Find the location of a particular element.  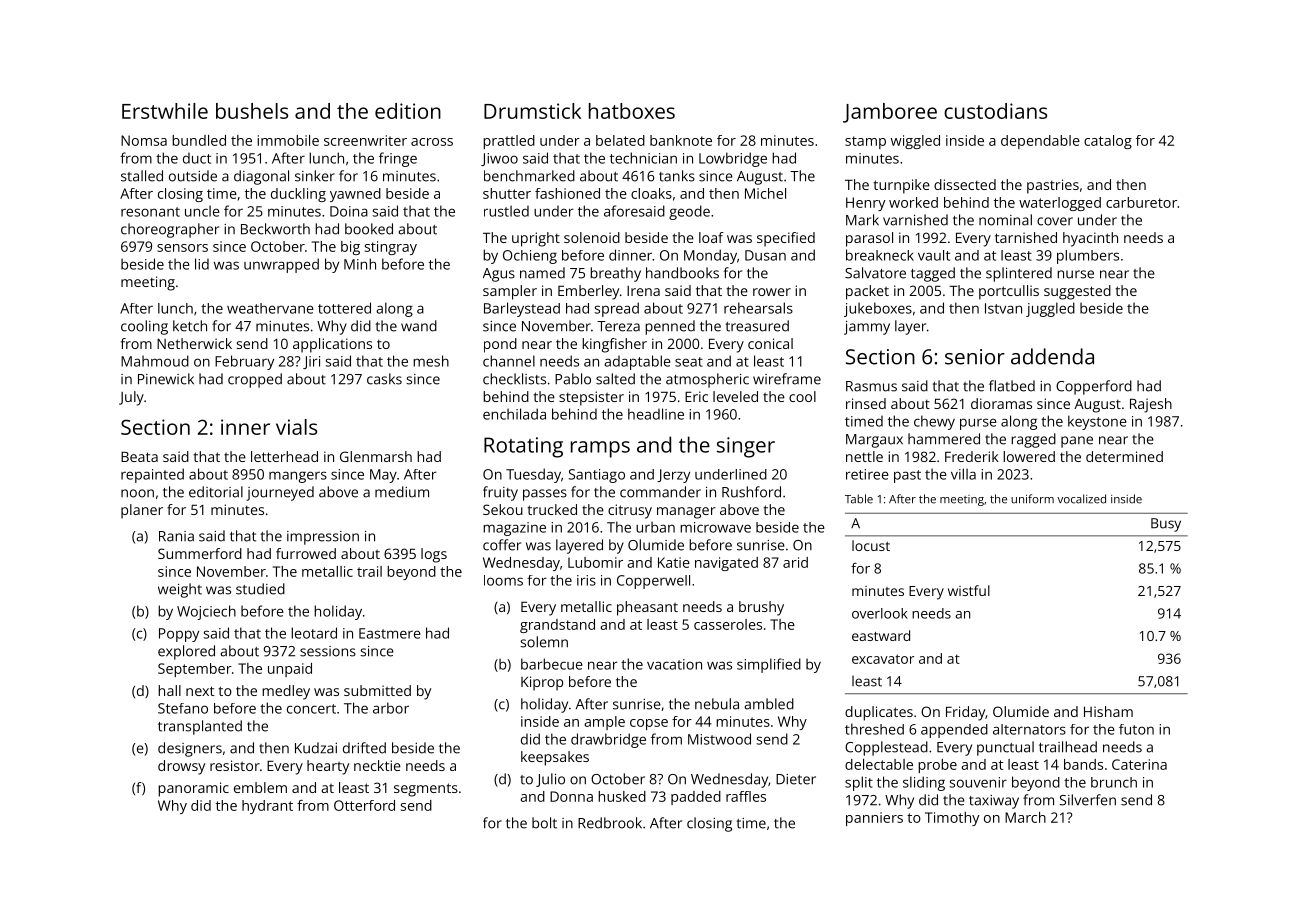

carburetor is located at coordinates (1141, 202).
